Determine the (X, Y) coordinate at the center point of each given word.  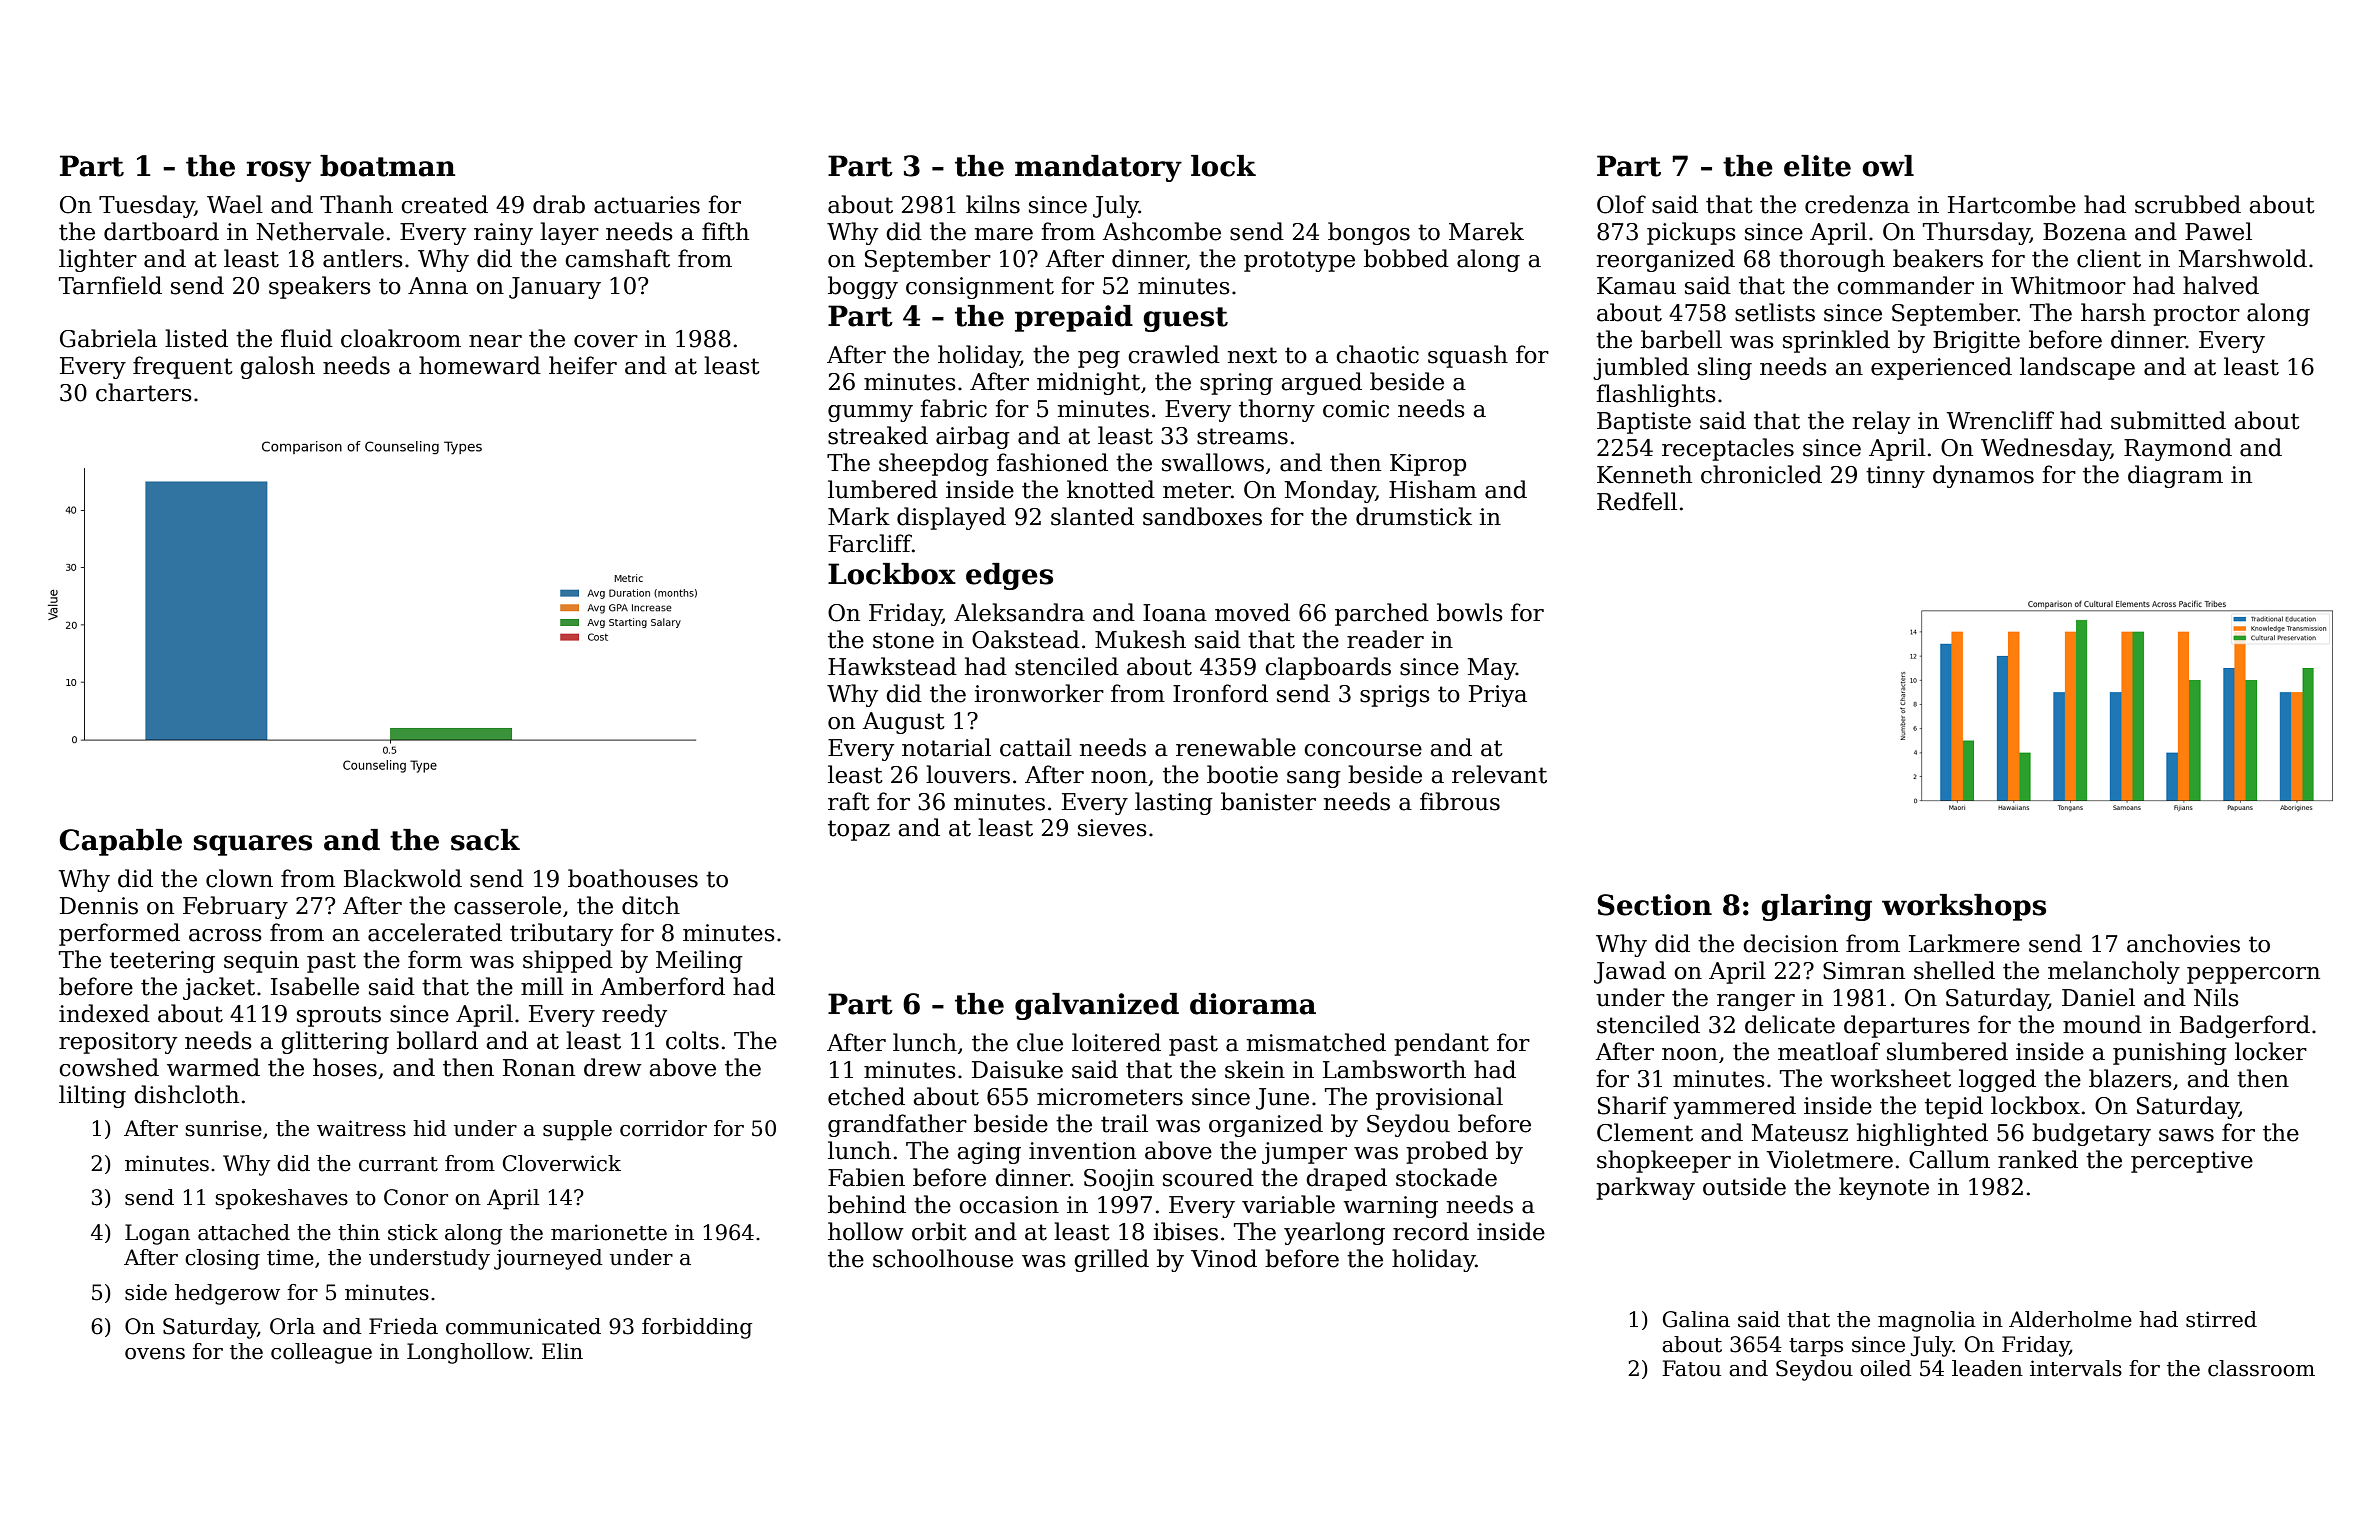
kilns (993, 204)
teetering (162, 962)
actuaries (647, 205)
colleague (321, 1353)
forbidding (697, 1328)
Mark (859, 516)
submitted (2168, 420)
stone (903, 640)
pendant (1441, 1044)
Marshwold (2243, 258)
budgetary (2091, 1134)
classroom (2261, 1368)
